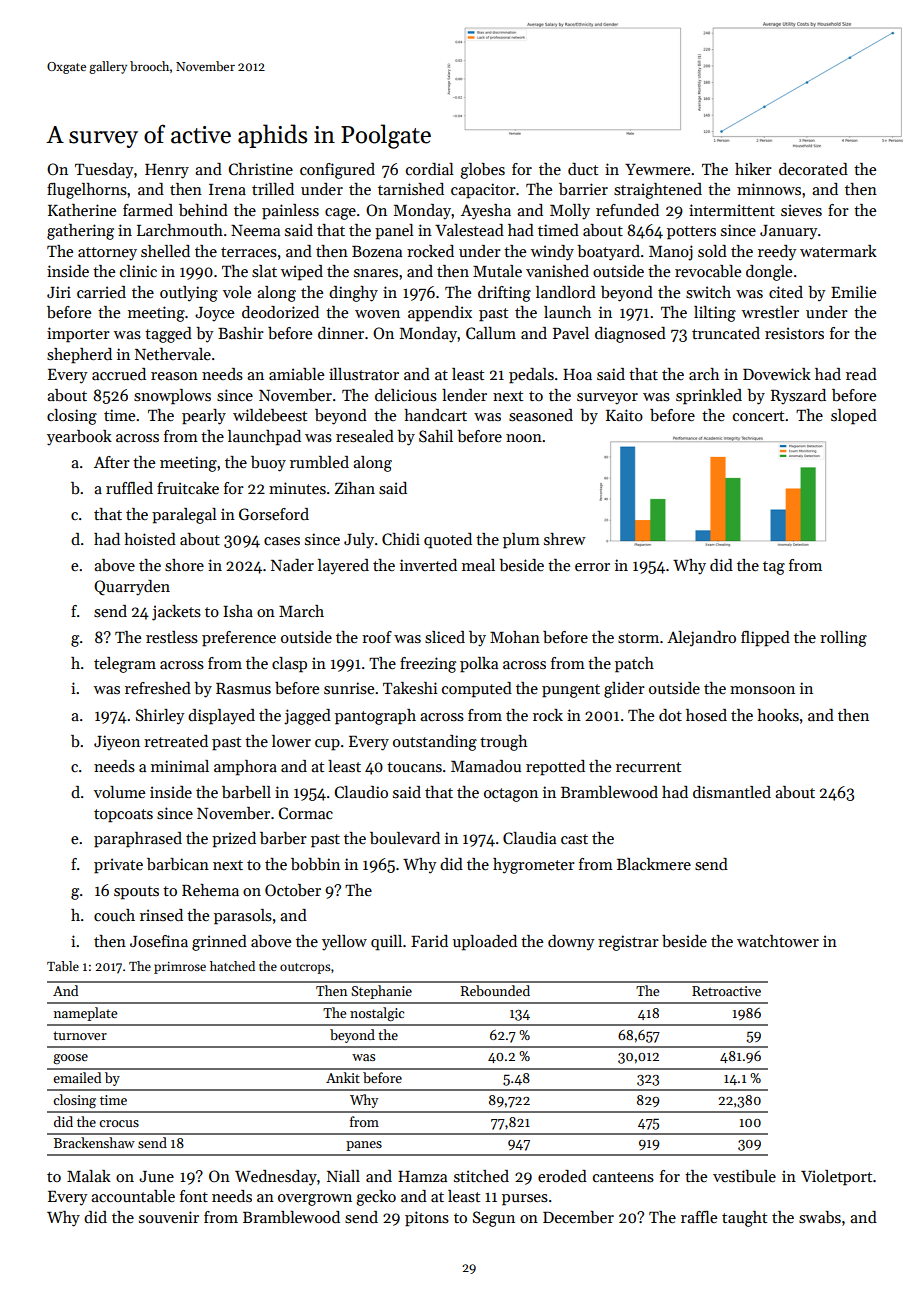 This screenshot has width=924, height=1308. What do you see at coordinates (381, 992) in the screenshot?
I see `Stephanie` at bounding box center [381, 992].
